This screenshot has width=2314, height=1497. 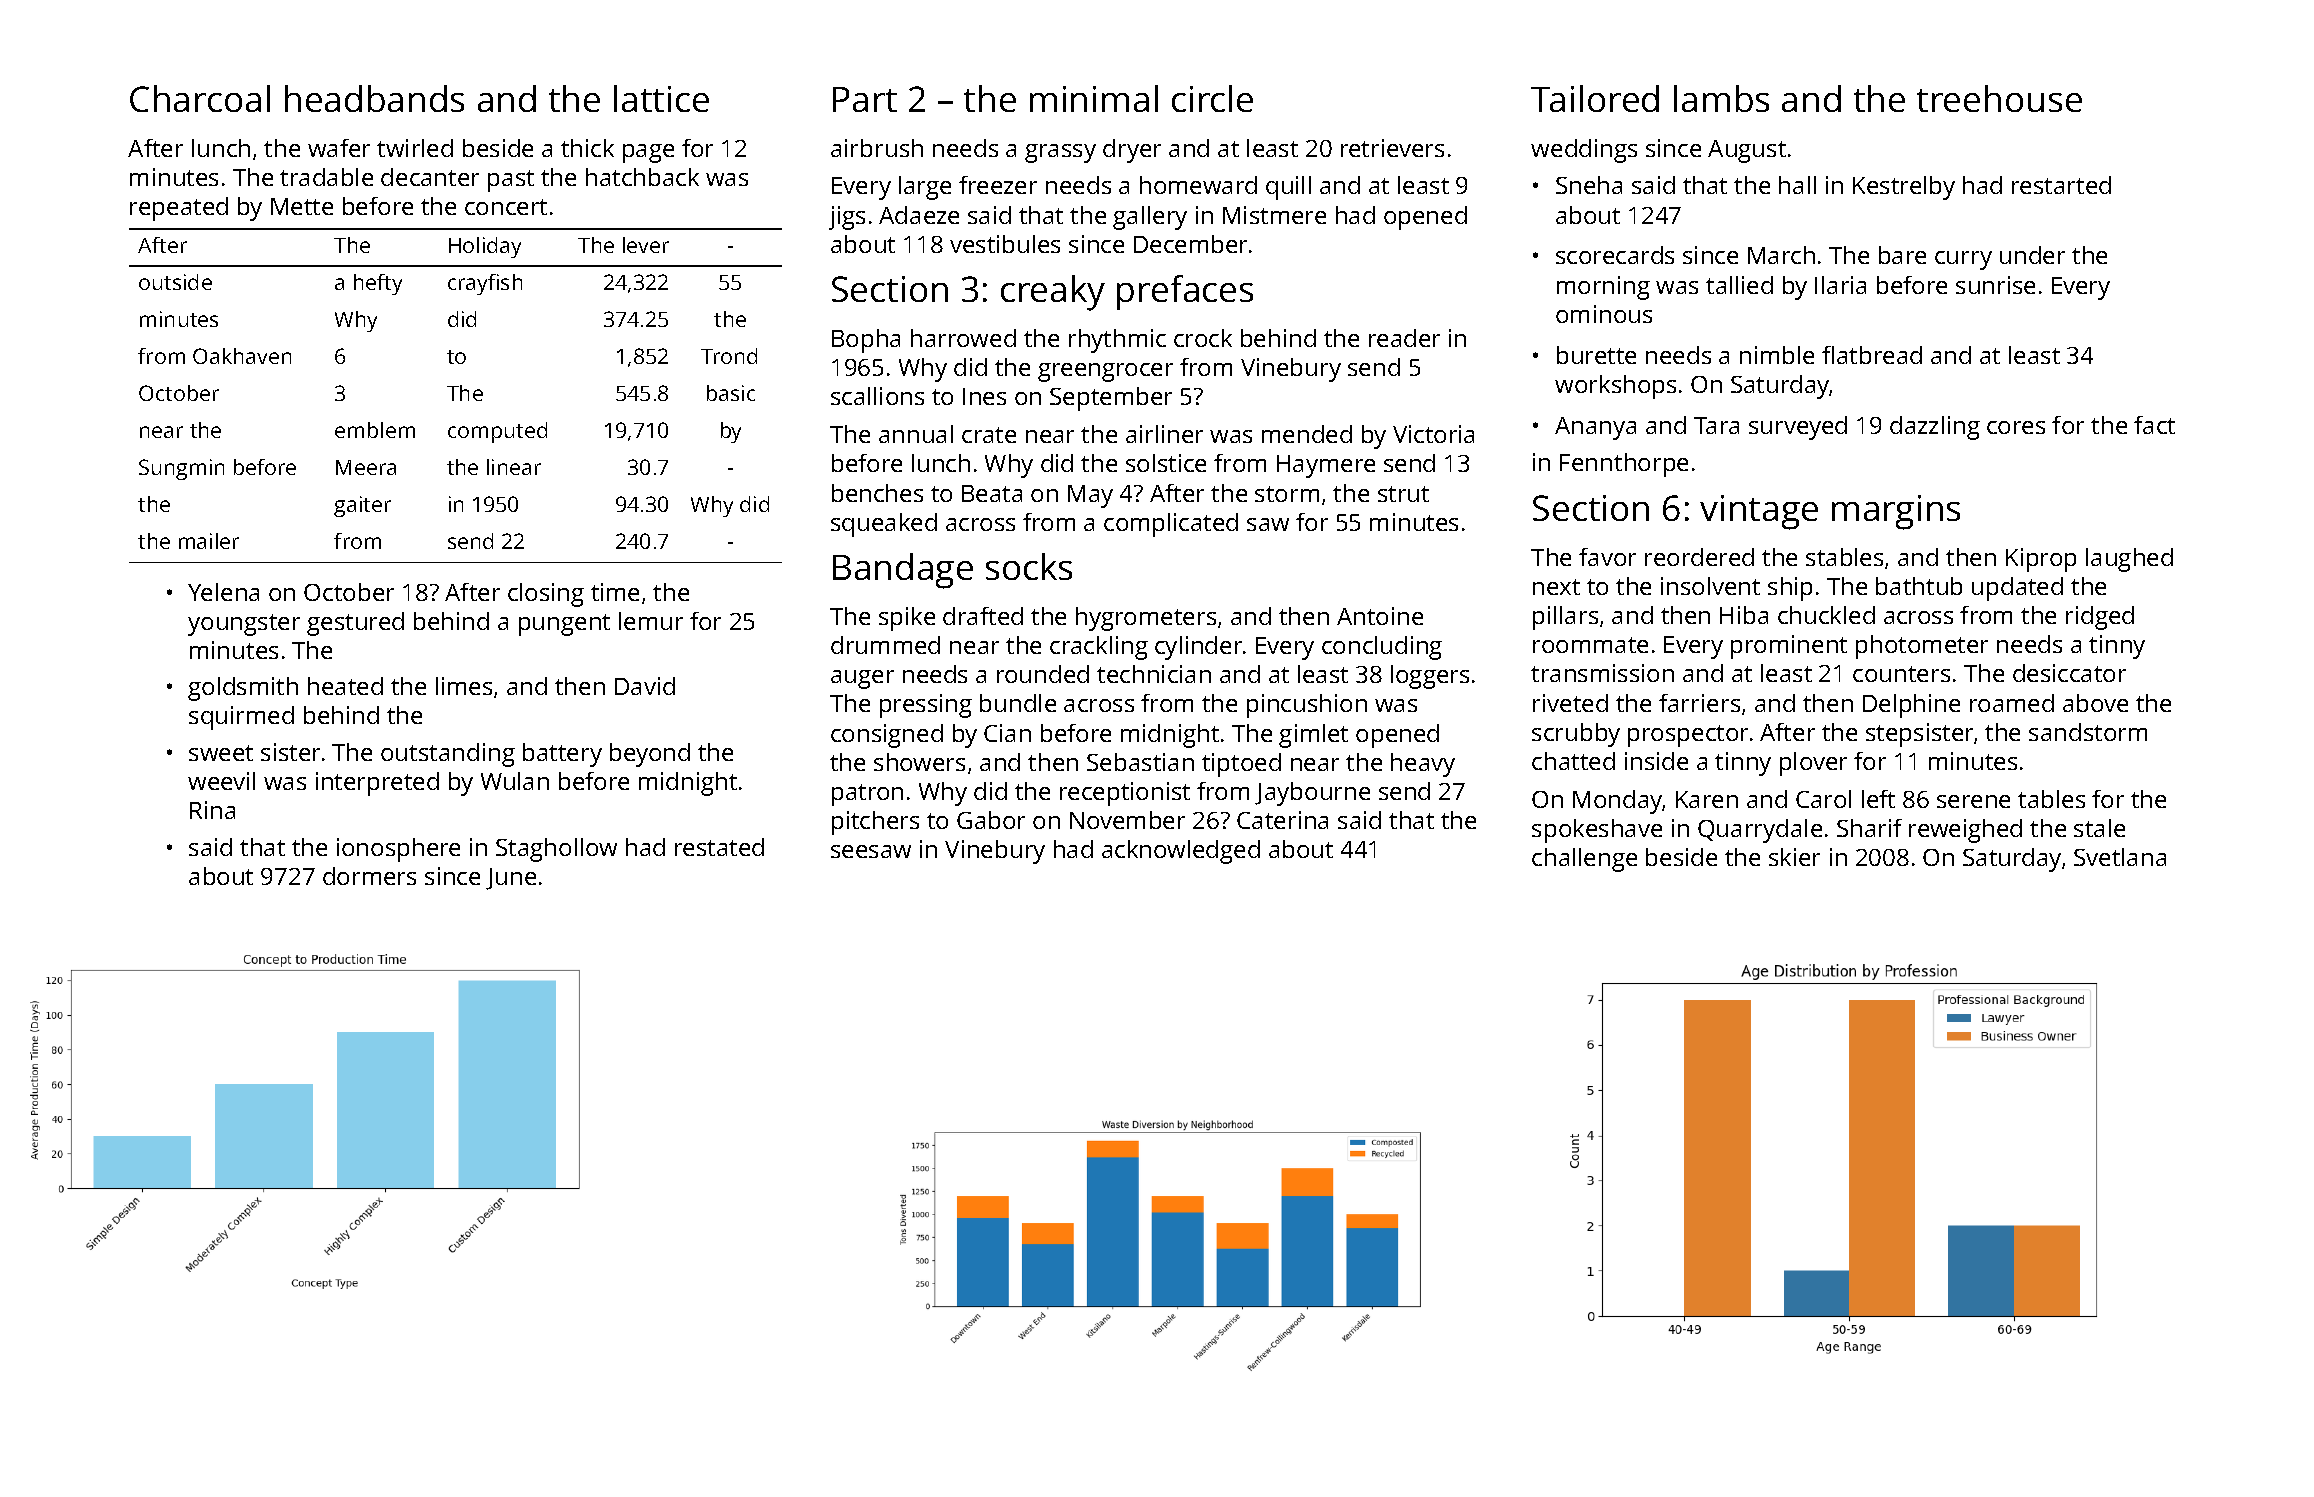 What do you see at coordinates (1688, 736) in the screenshot?
I see `prospector` at bounding box center [1688, 736].
